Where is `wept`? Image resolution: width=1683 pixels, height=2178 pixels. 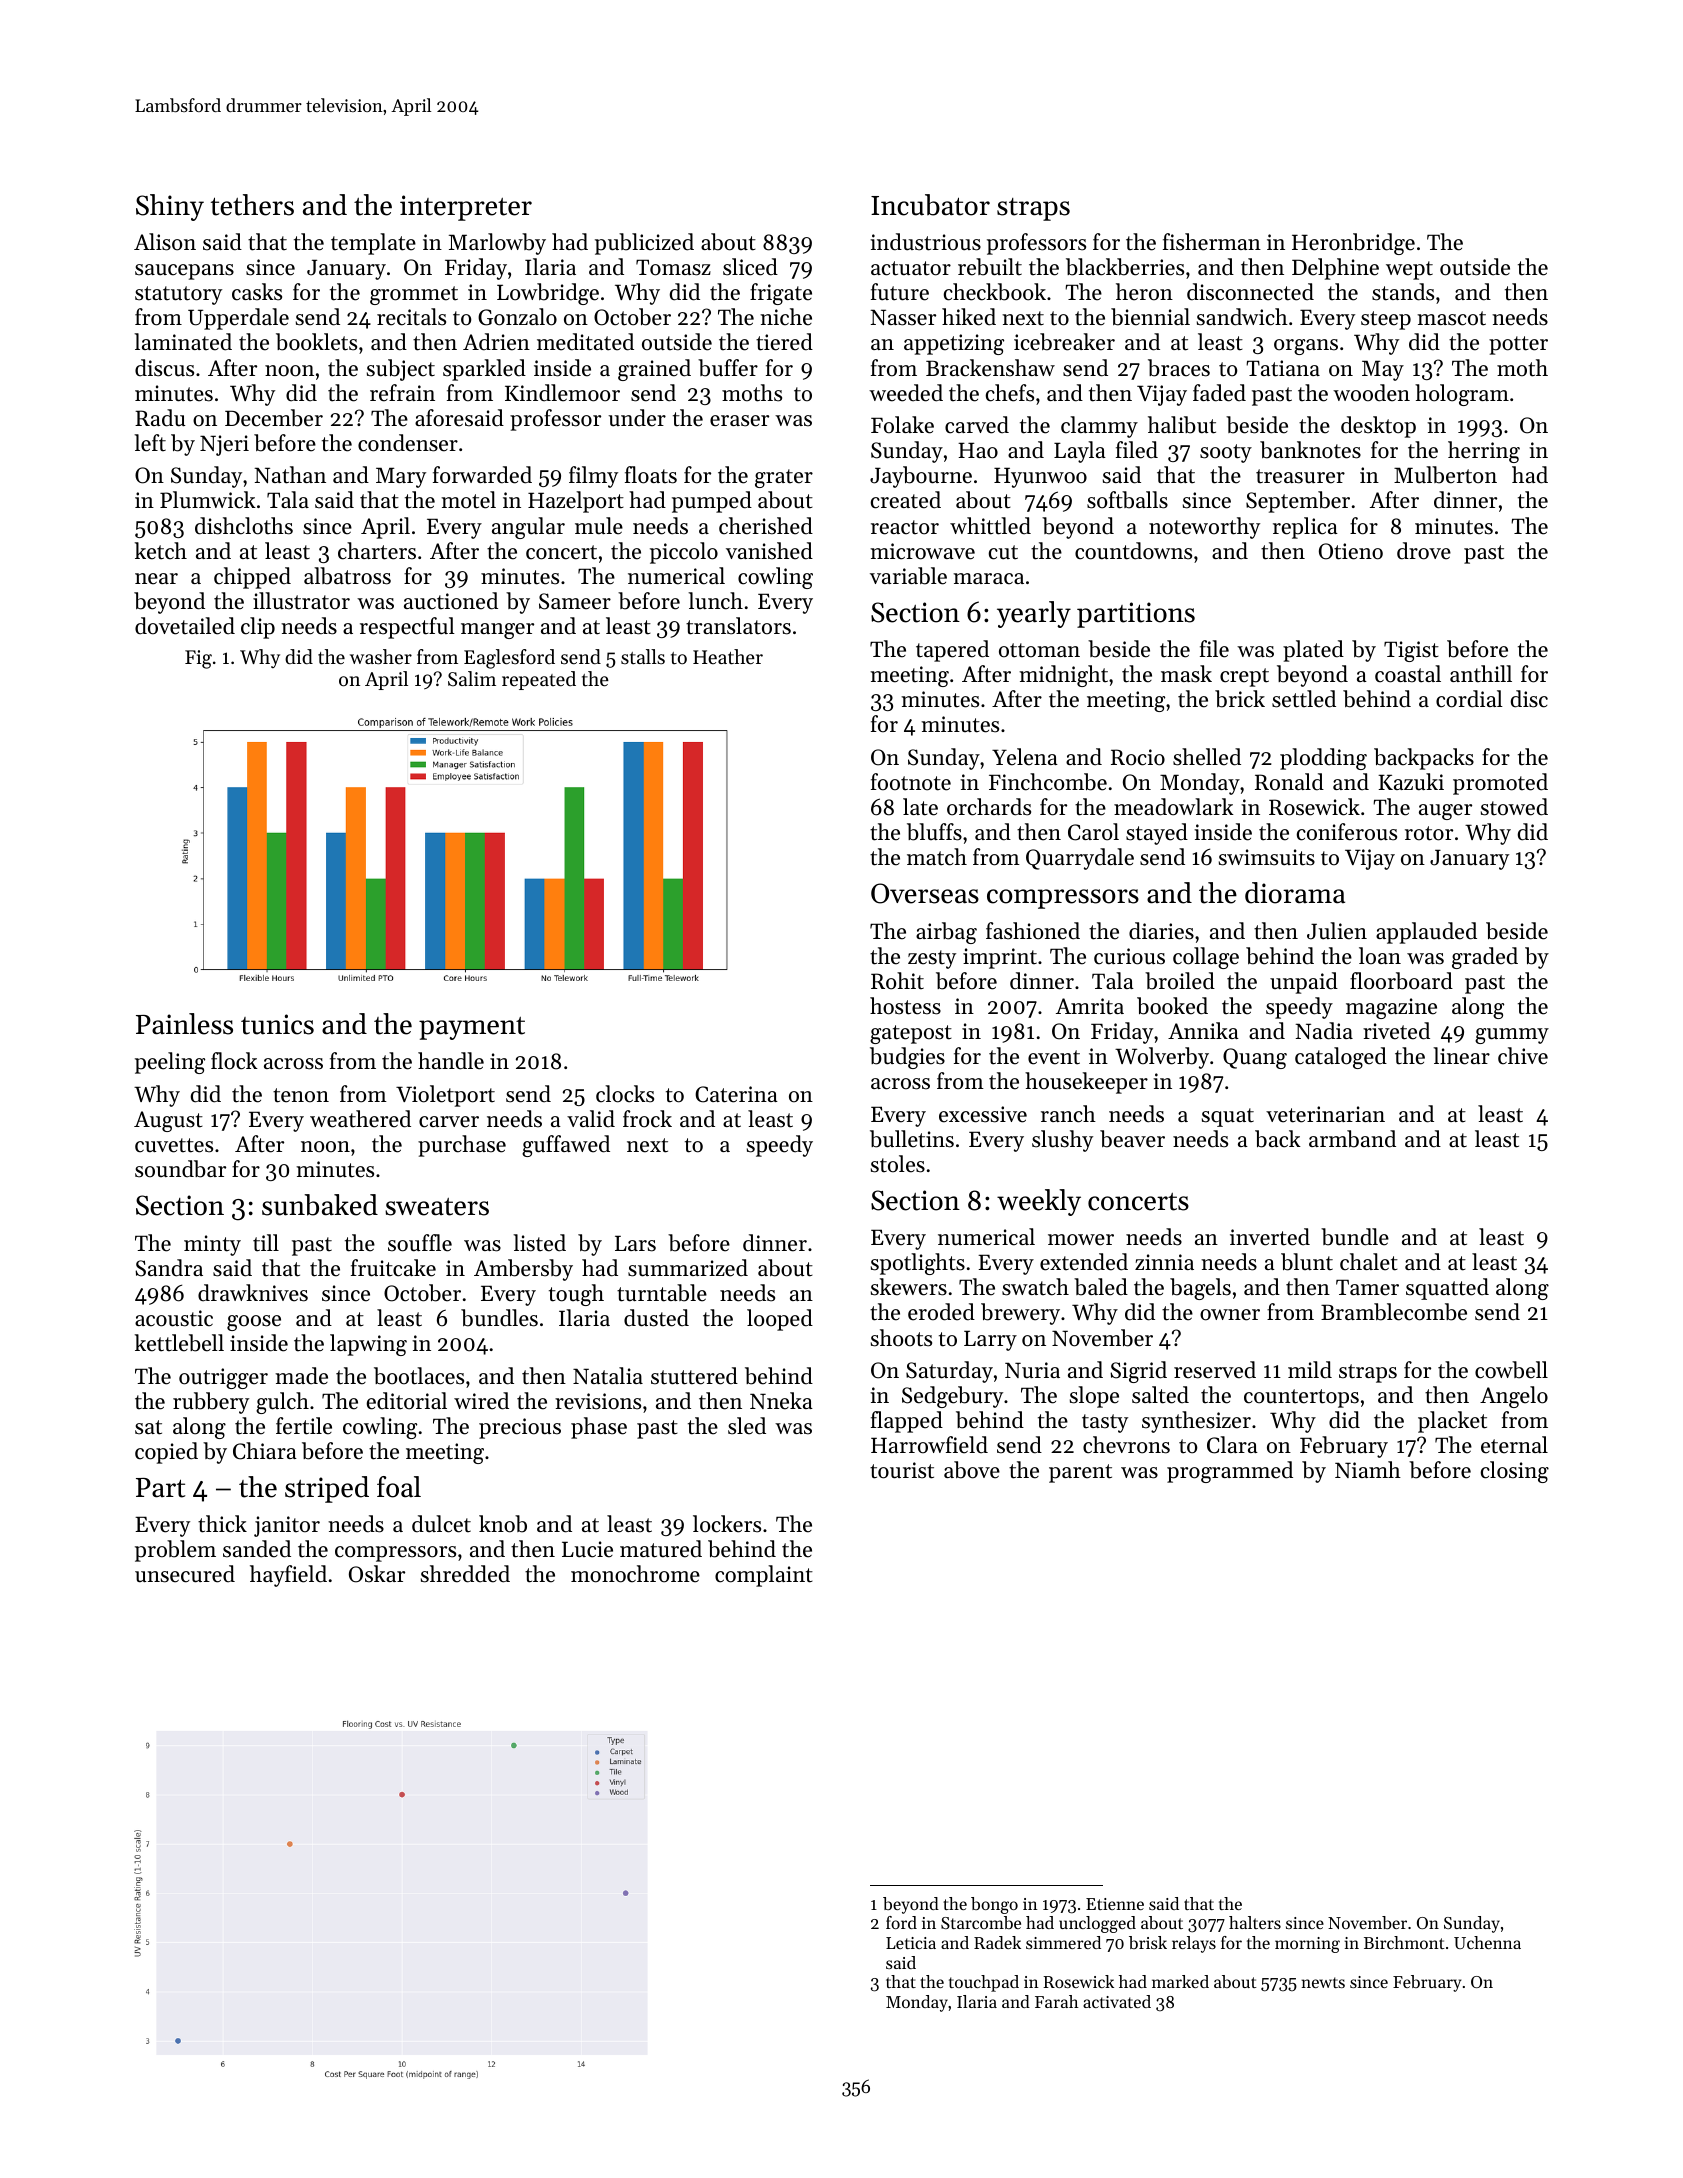 wept is located at coordinates (1409, 270).
